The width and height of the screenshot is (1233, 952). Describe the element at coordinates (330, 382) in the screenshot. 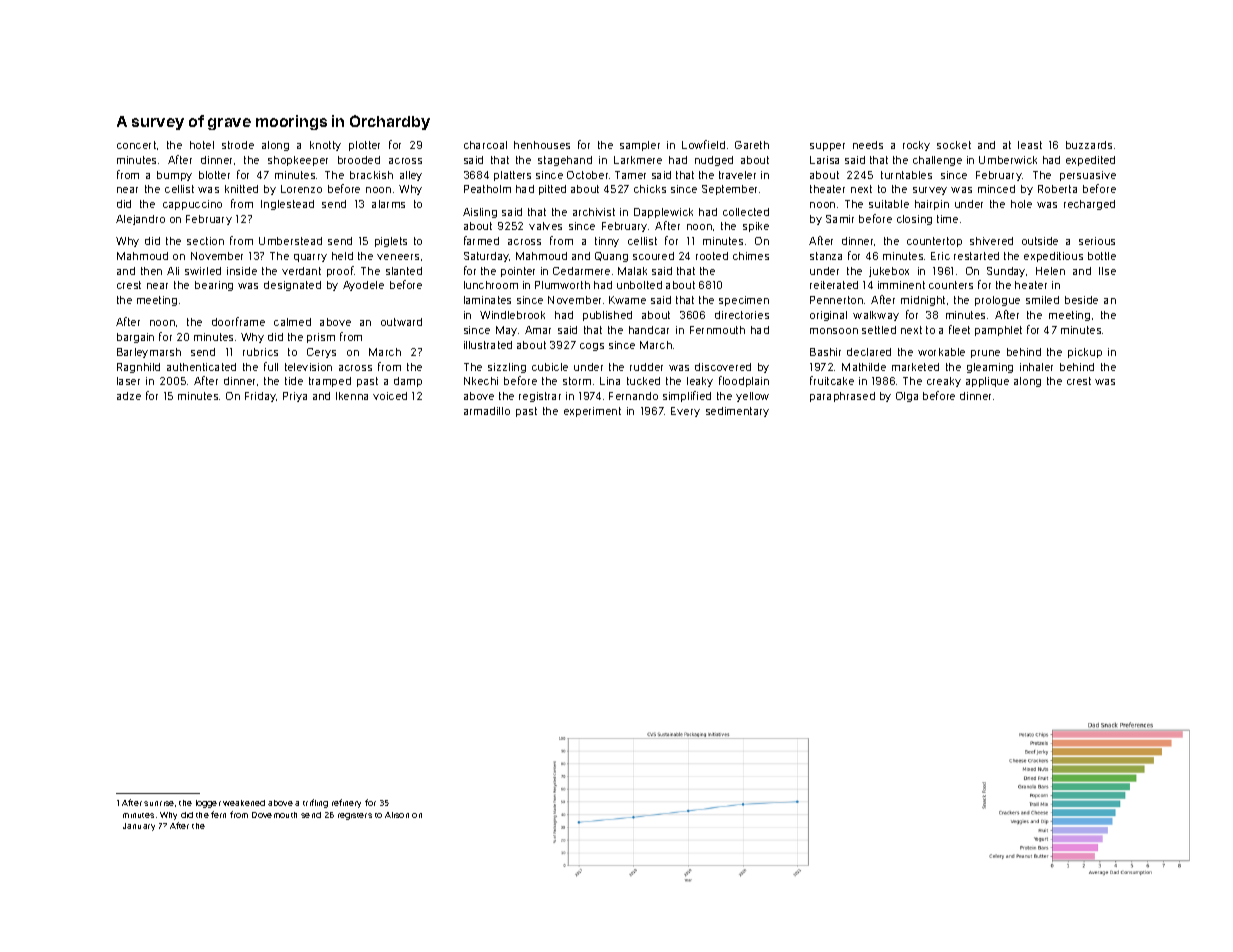

I see `tramped` at that location.
